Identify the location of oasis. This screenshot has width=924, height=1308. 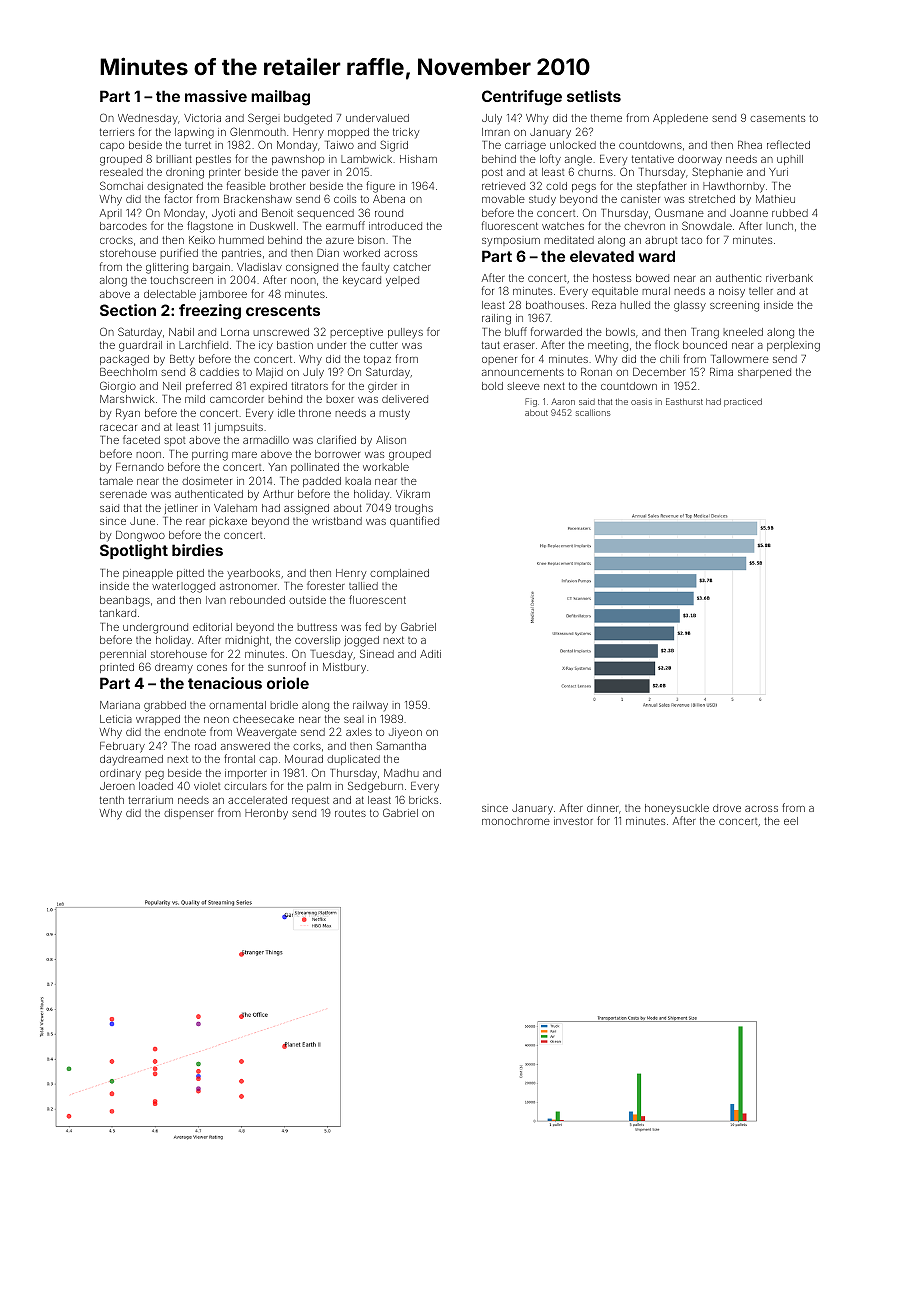
(641, 401).
